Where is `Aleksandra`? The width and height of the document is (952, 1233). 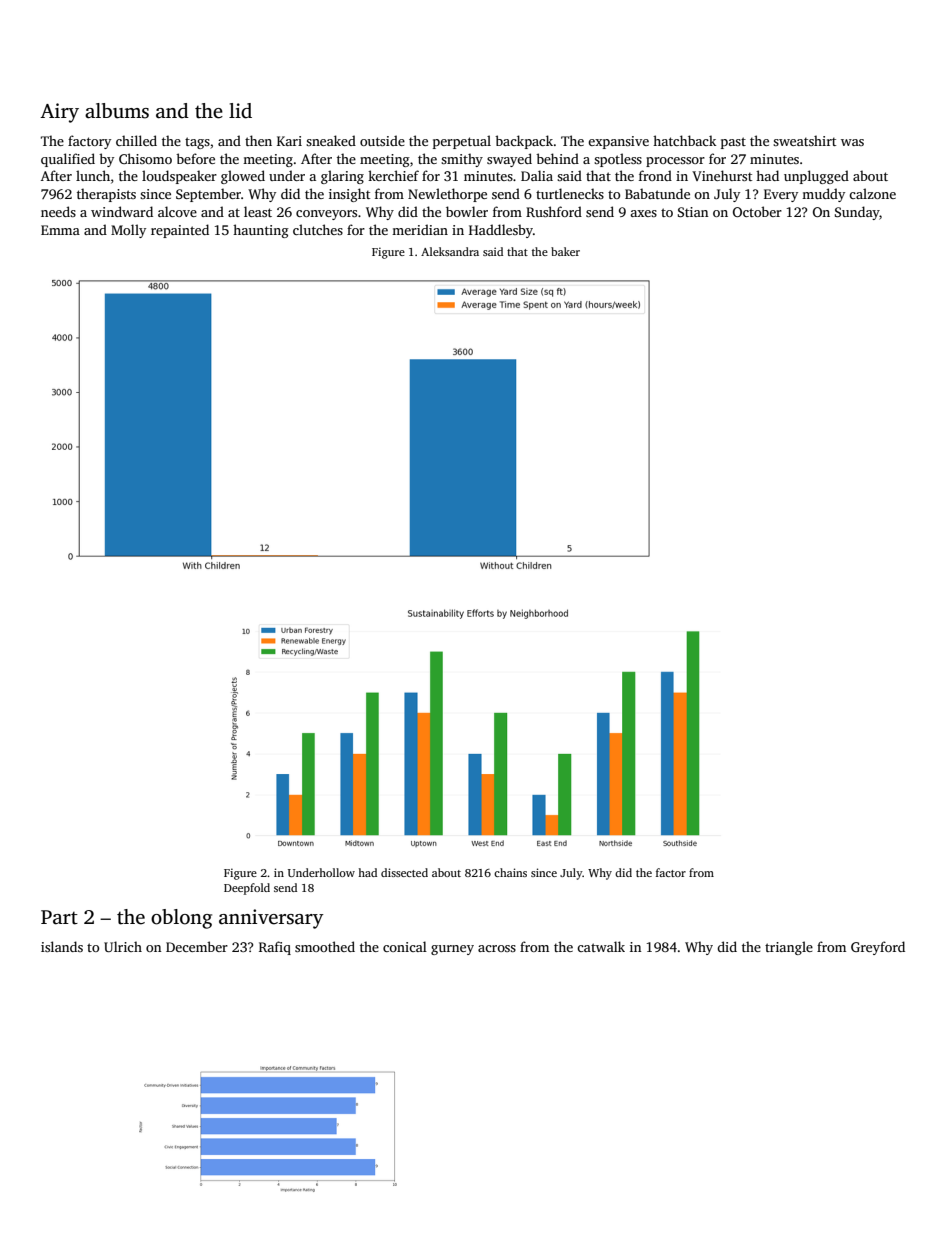 Aleksandra is located at coordinates (450, 251).
